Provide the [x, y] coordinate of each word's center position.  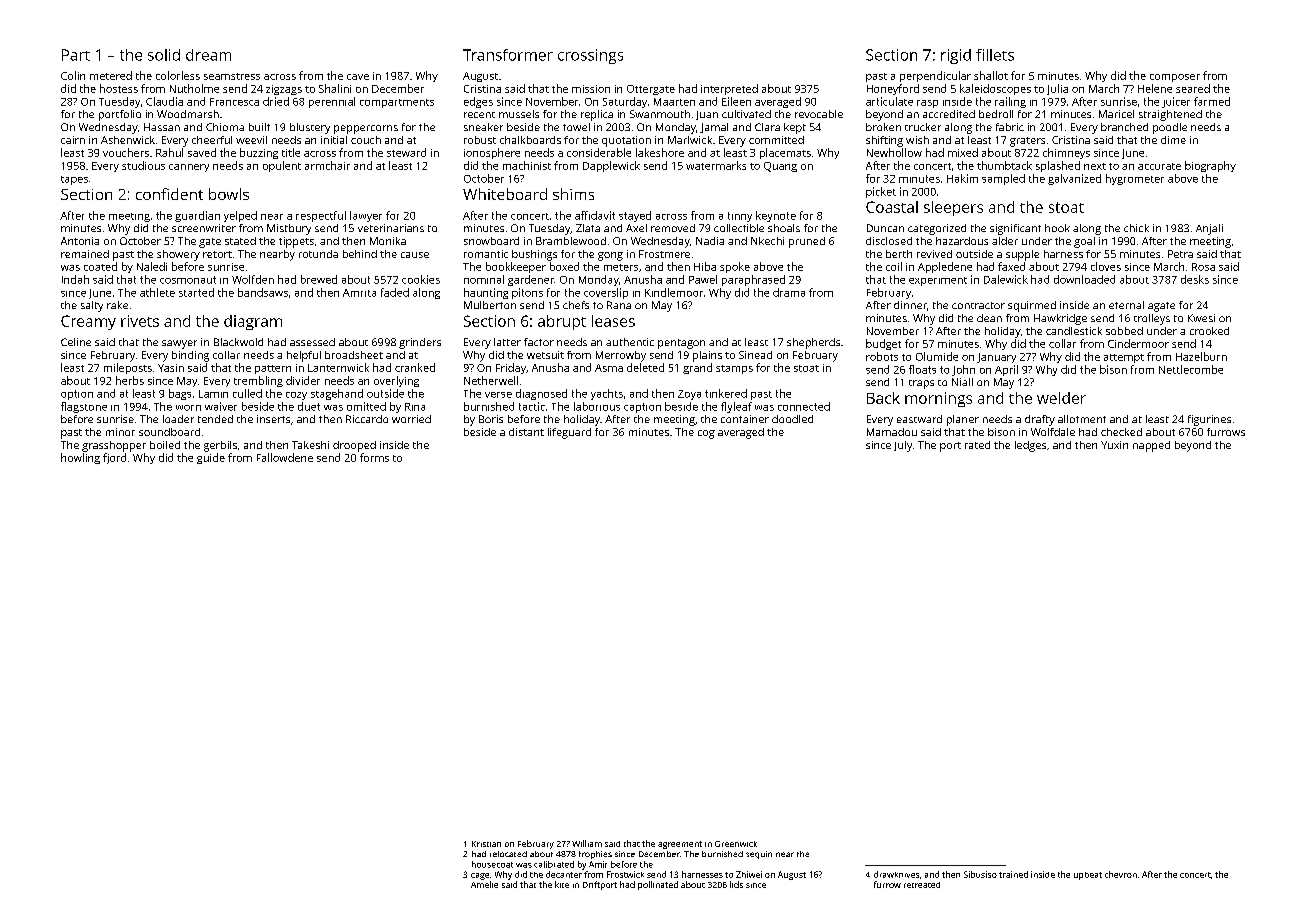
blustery [310, 128]
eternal [1126, 305]
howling [80, 458]
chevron [1121, 874]
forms [374, 457]
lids [736, 884]
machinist [527, 165]
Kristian [486, 844]
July [903, 446]
